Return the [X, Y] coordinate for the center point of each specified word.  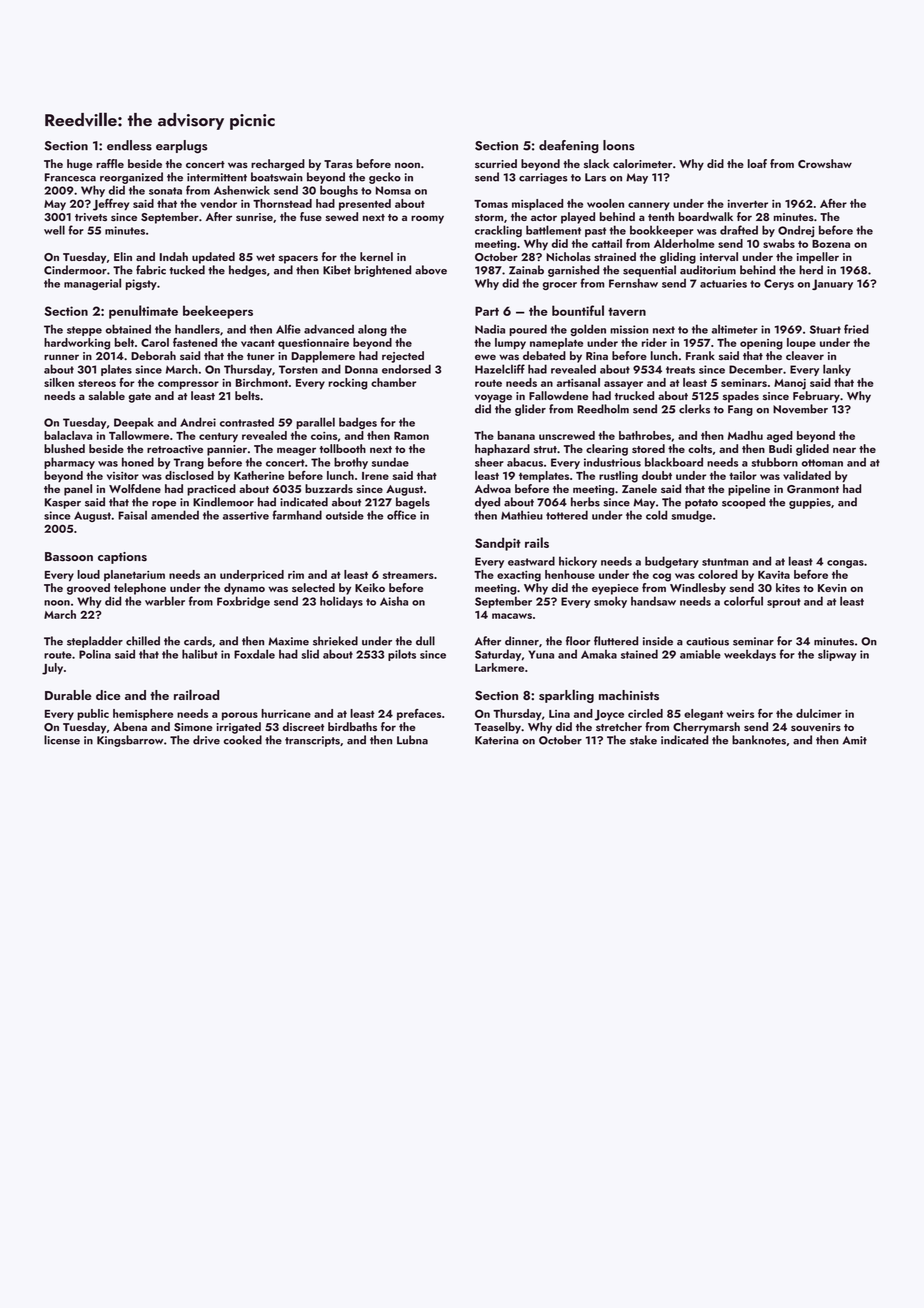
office [401, 515]
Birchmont [262, 382]
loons [619, 145]
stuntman [725, 562]
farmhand [297, 515]
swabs [779, 243]
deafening [569, 146]
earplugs [181, 146]
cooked [242, 740]
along [372, 330]
